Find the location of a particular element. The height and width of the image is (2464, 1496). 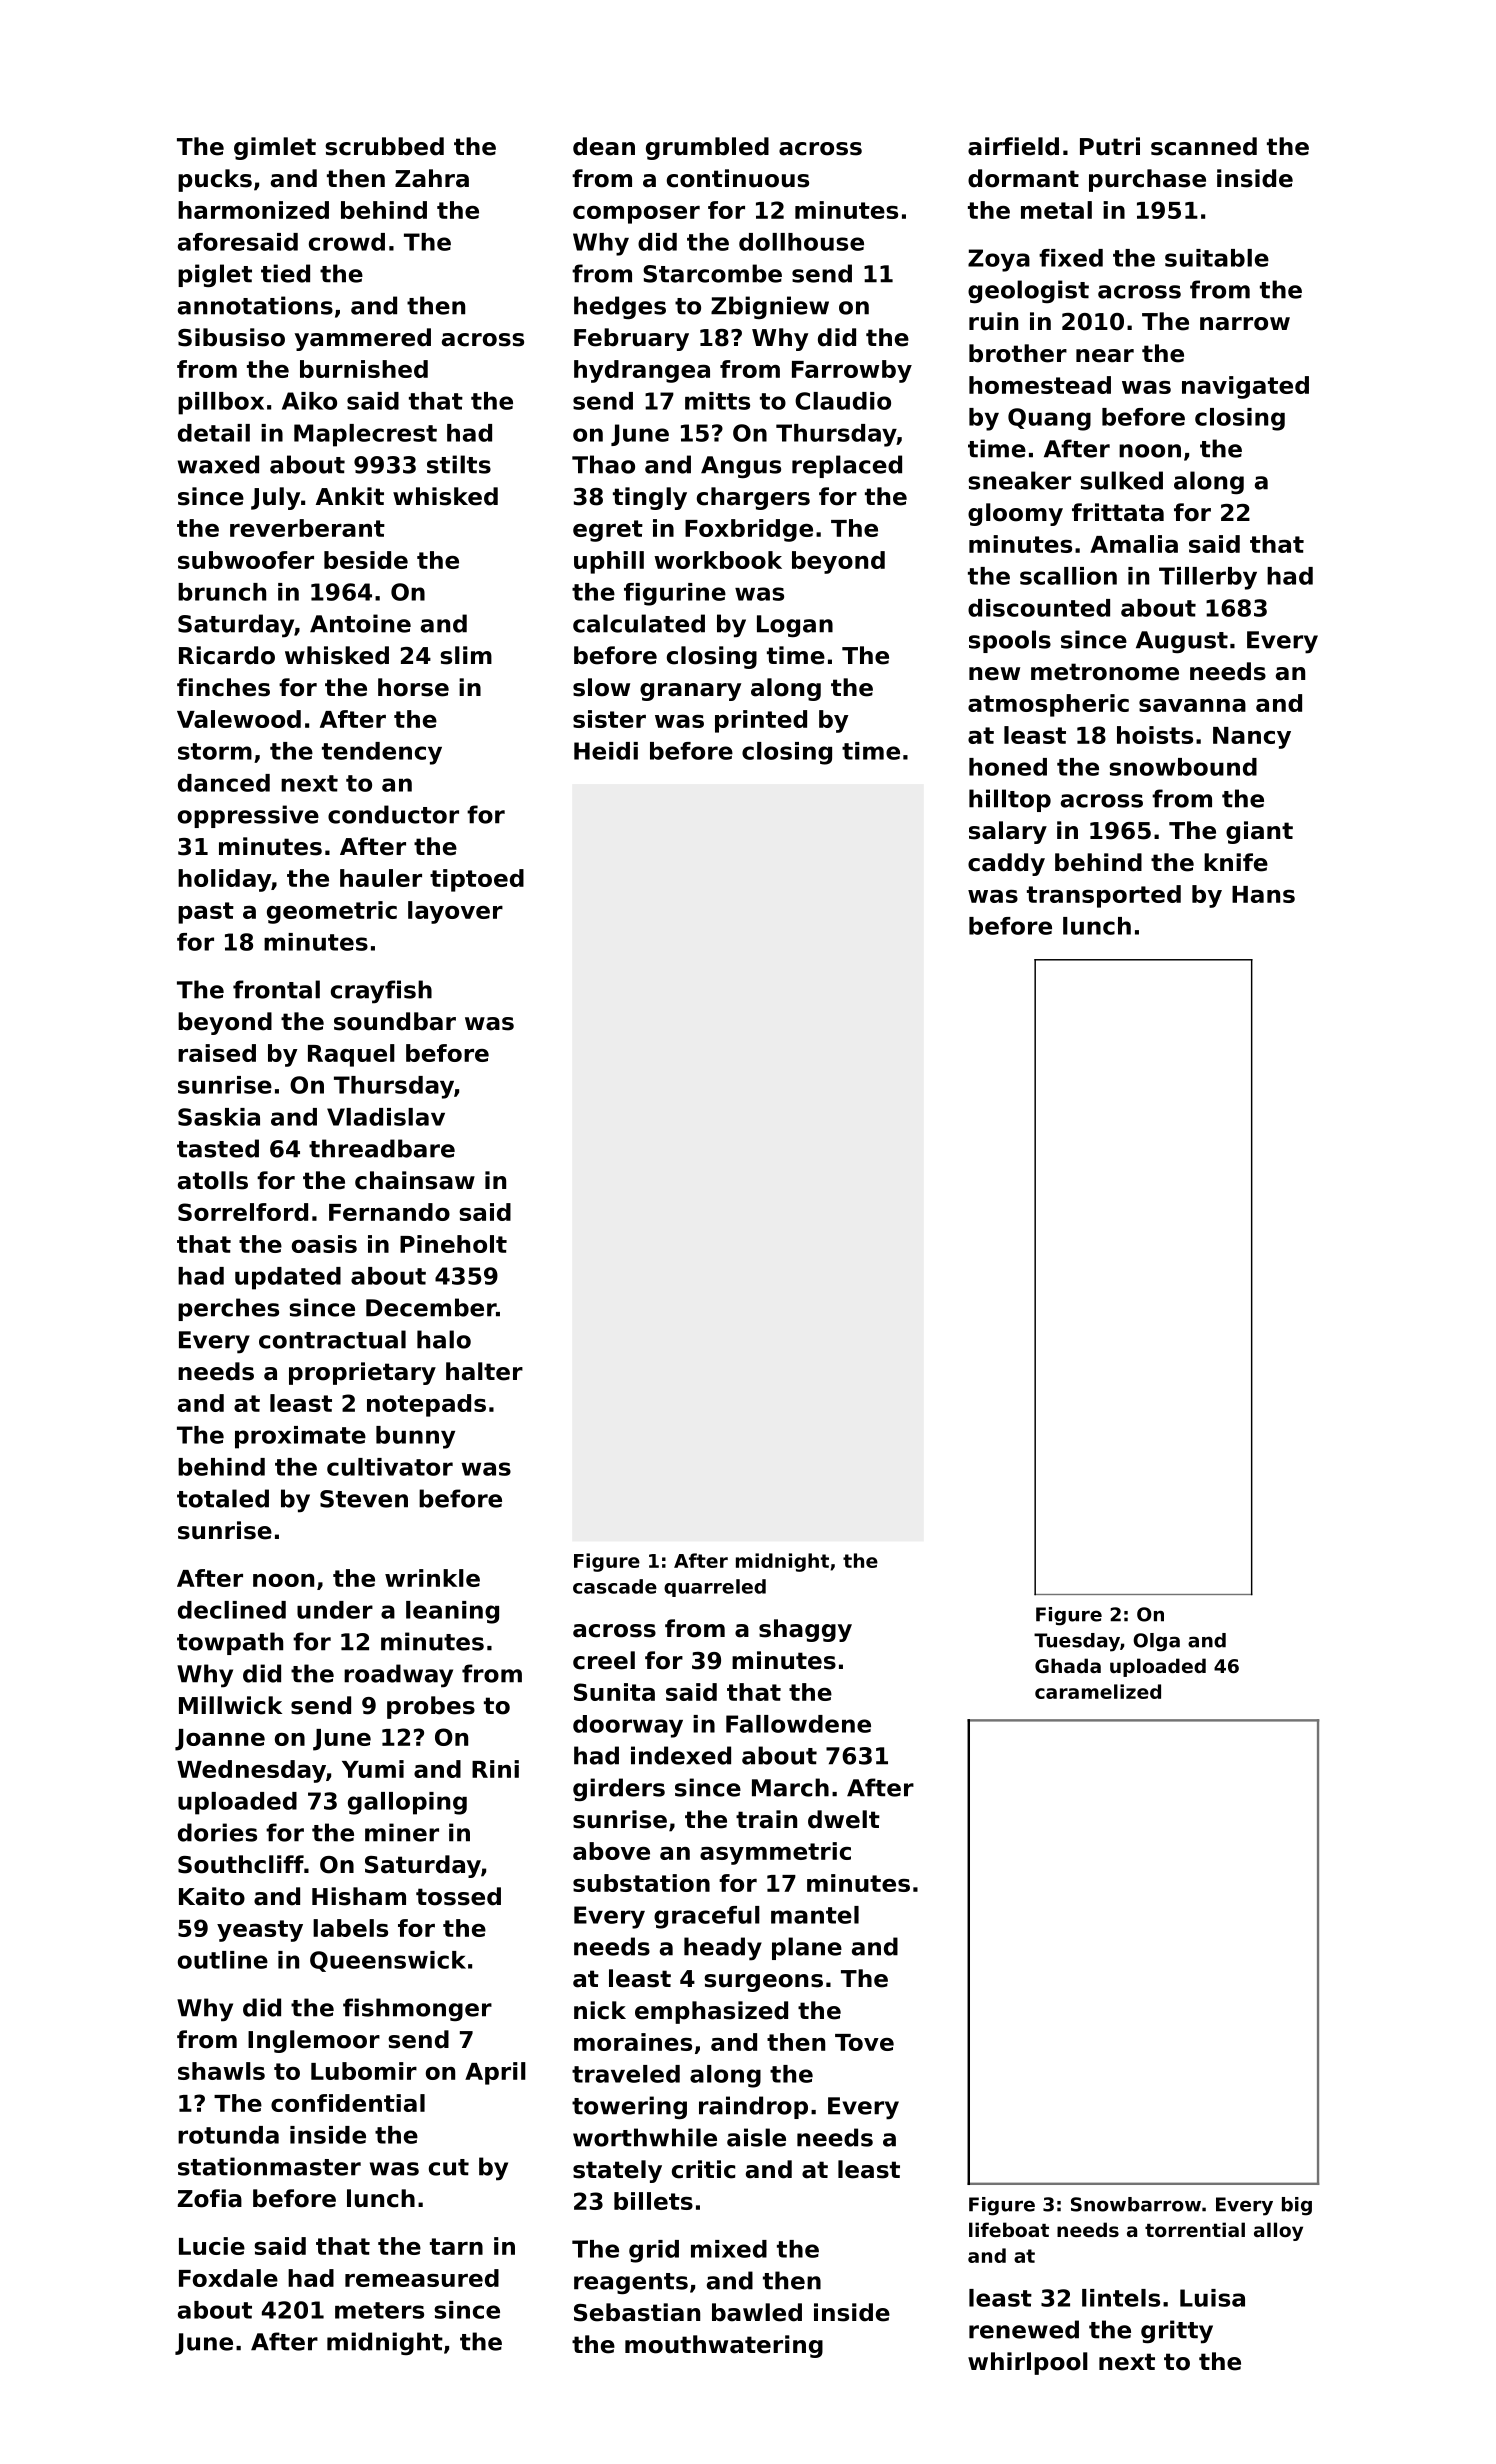

tiptoed is located at coordinates (477, 880).
